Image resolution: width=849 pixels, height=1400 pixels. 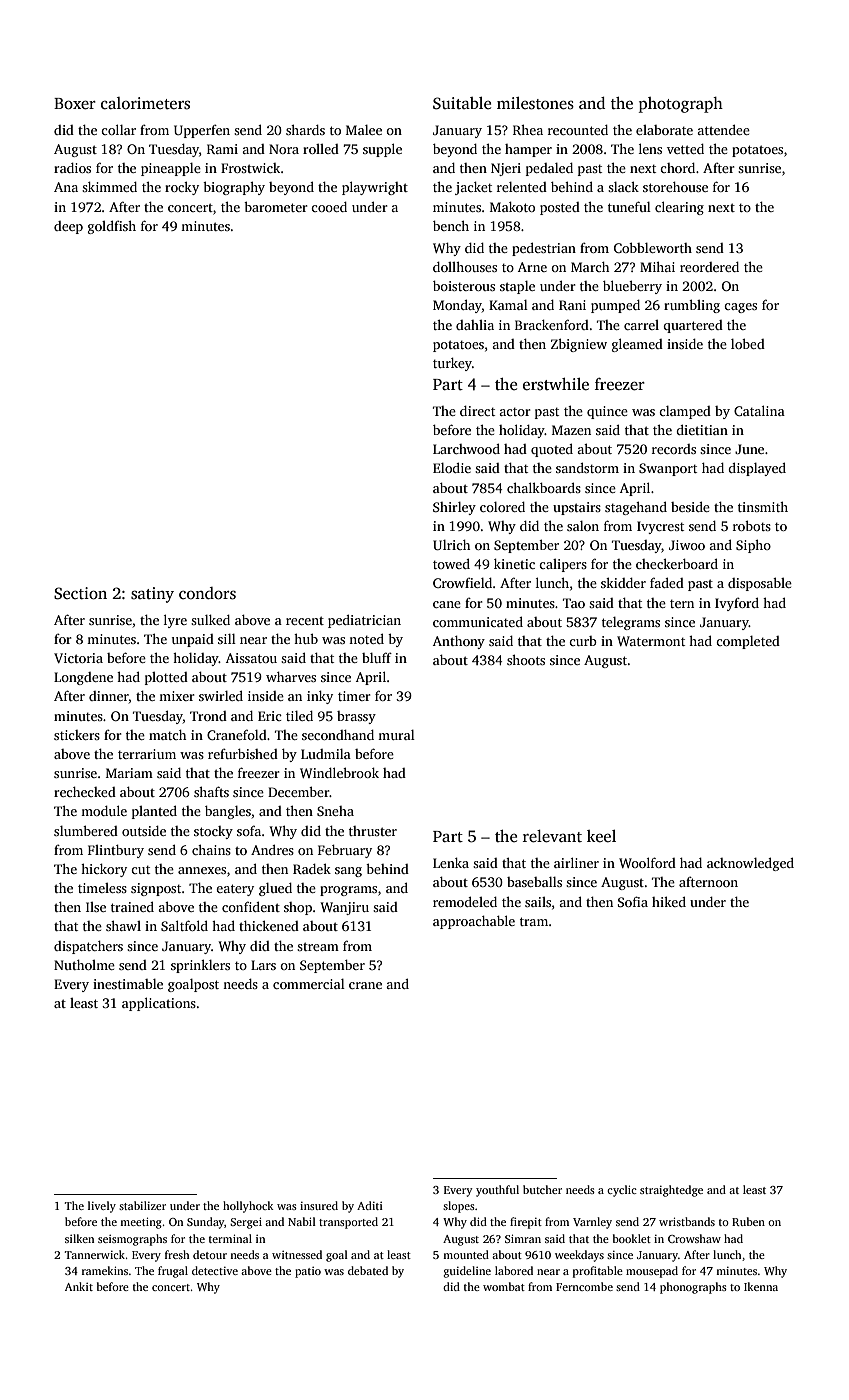 I want to click on Lars, so click(x=263, y=965).
